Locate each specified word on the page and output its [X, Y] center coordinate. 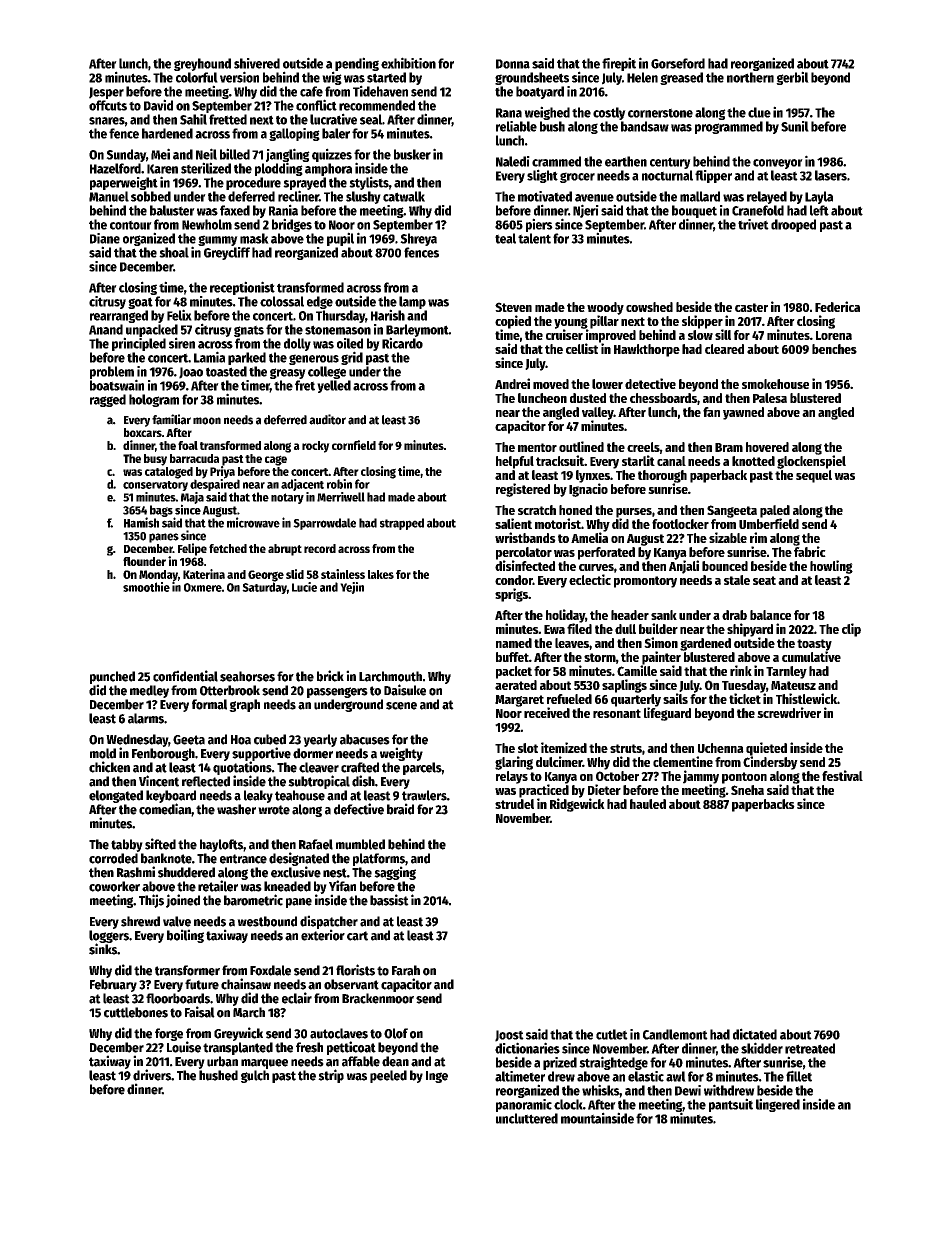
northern [750, 77]
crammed [556, 161]
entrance [243, 859]
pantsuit [731, 1105]
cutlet [612, 1034]
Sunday [126, 155]
